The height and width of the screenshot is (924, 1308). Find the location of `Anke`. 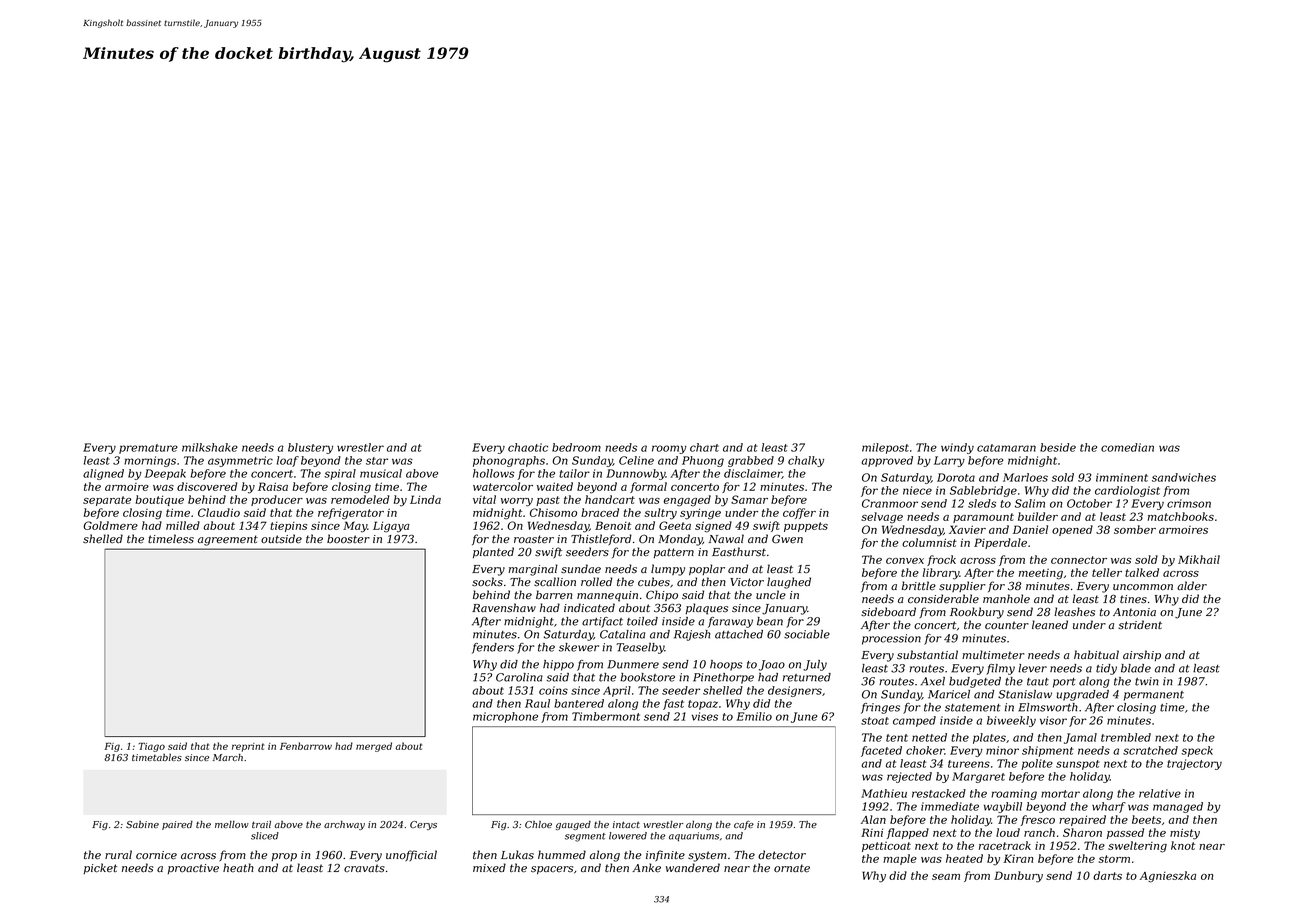

Anke is located at coordinates (646, 868).
